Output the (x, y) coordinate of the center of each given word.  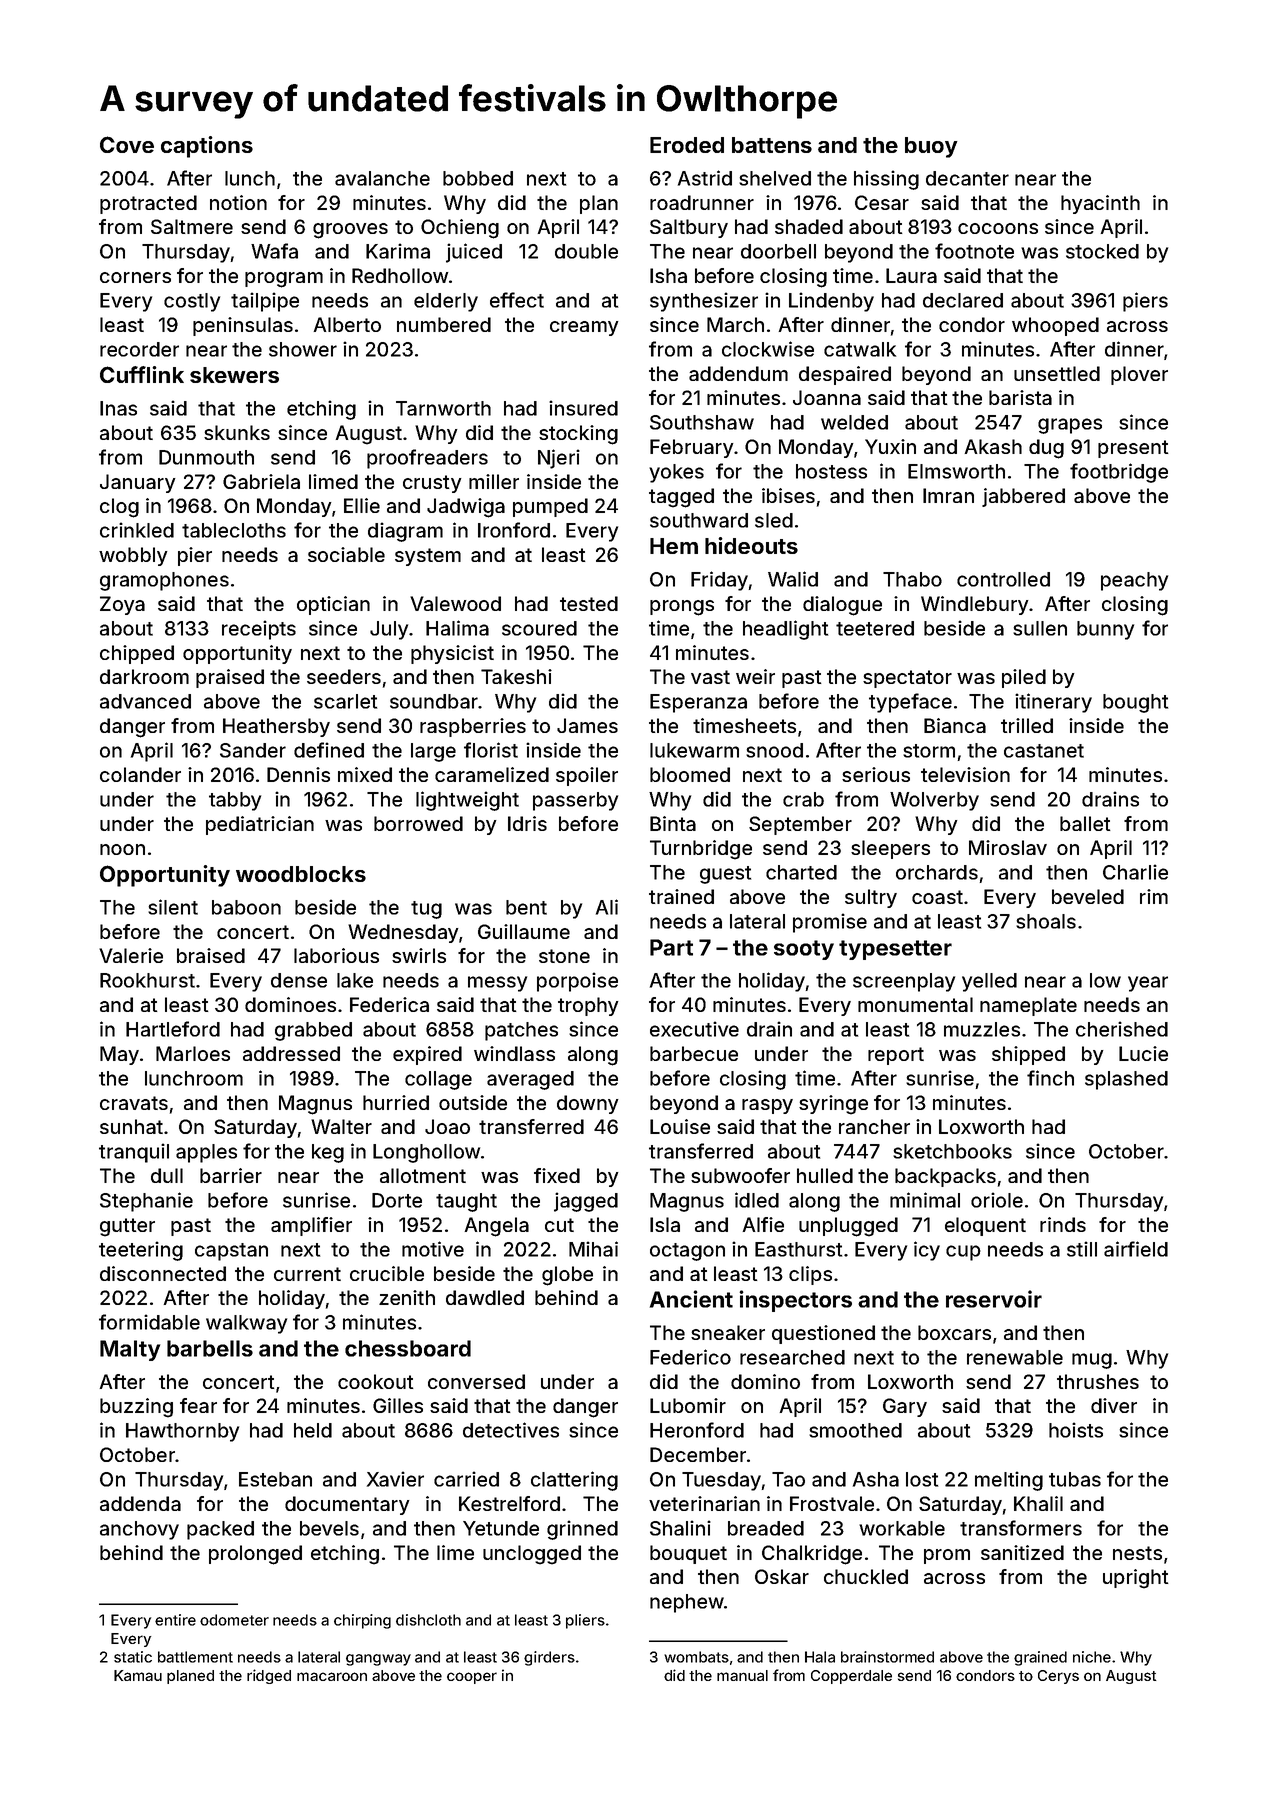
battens (772, 145)
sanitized (1022, 1552)
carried (466, 1479)
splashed (1126, 1080)
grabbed (313, 1031)
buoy (931, 147)
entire (175, 1620)
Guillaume (524, 931)
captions (207, 147)
